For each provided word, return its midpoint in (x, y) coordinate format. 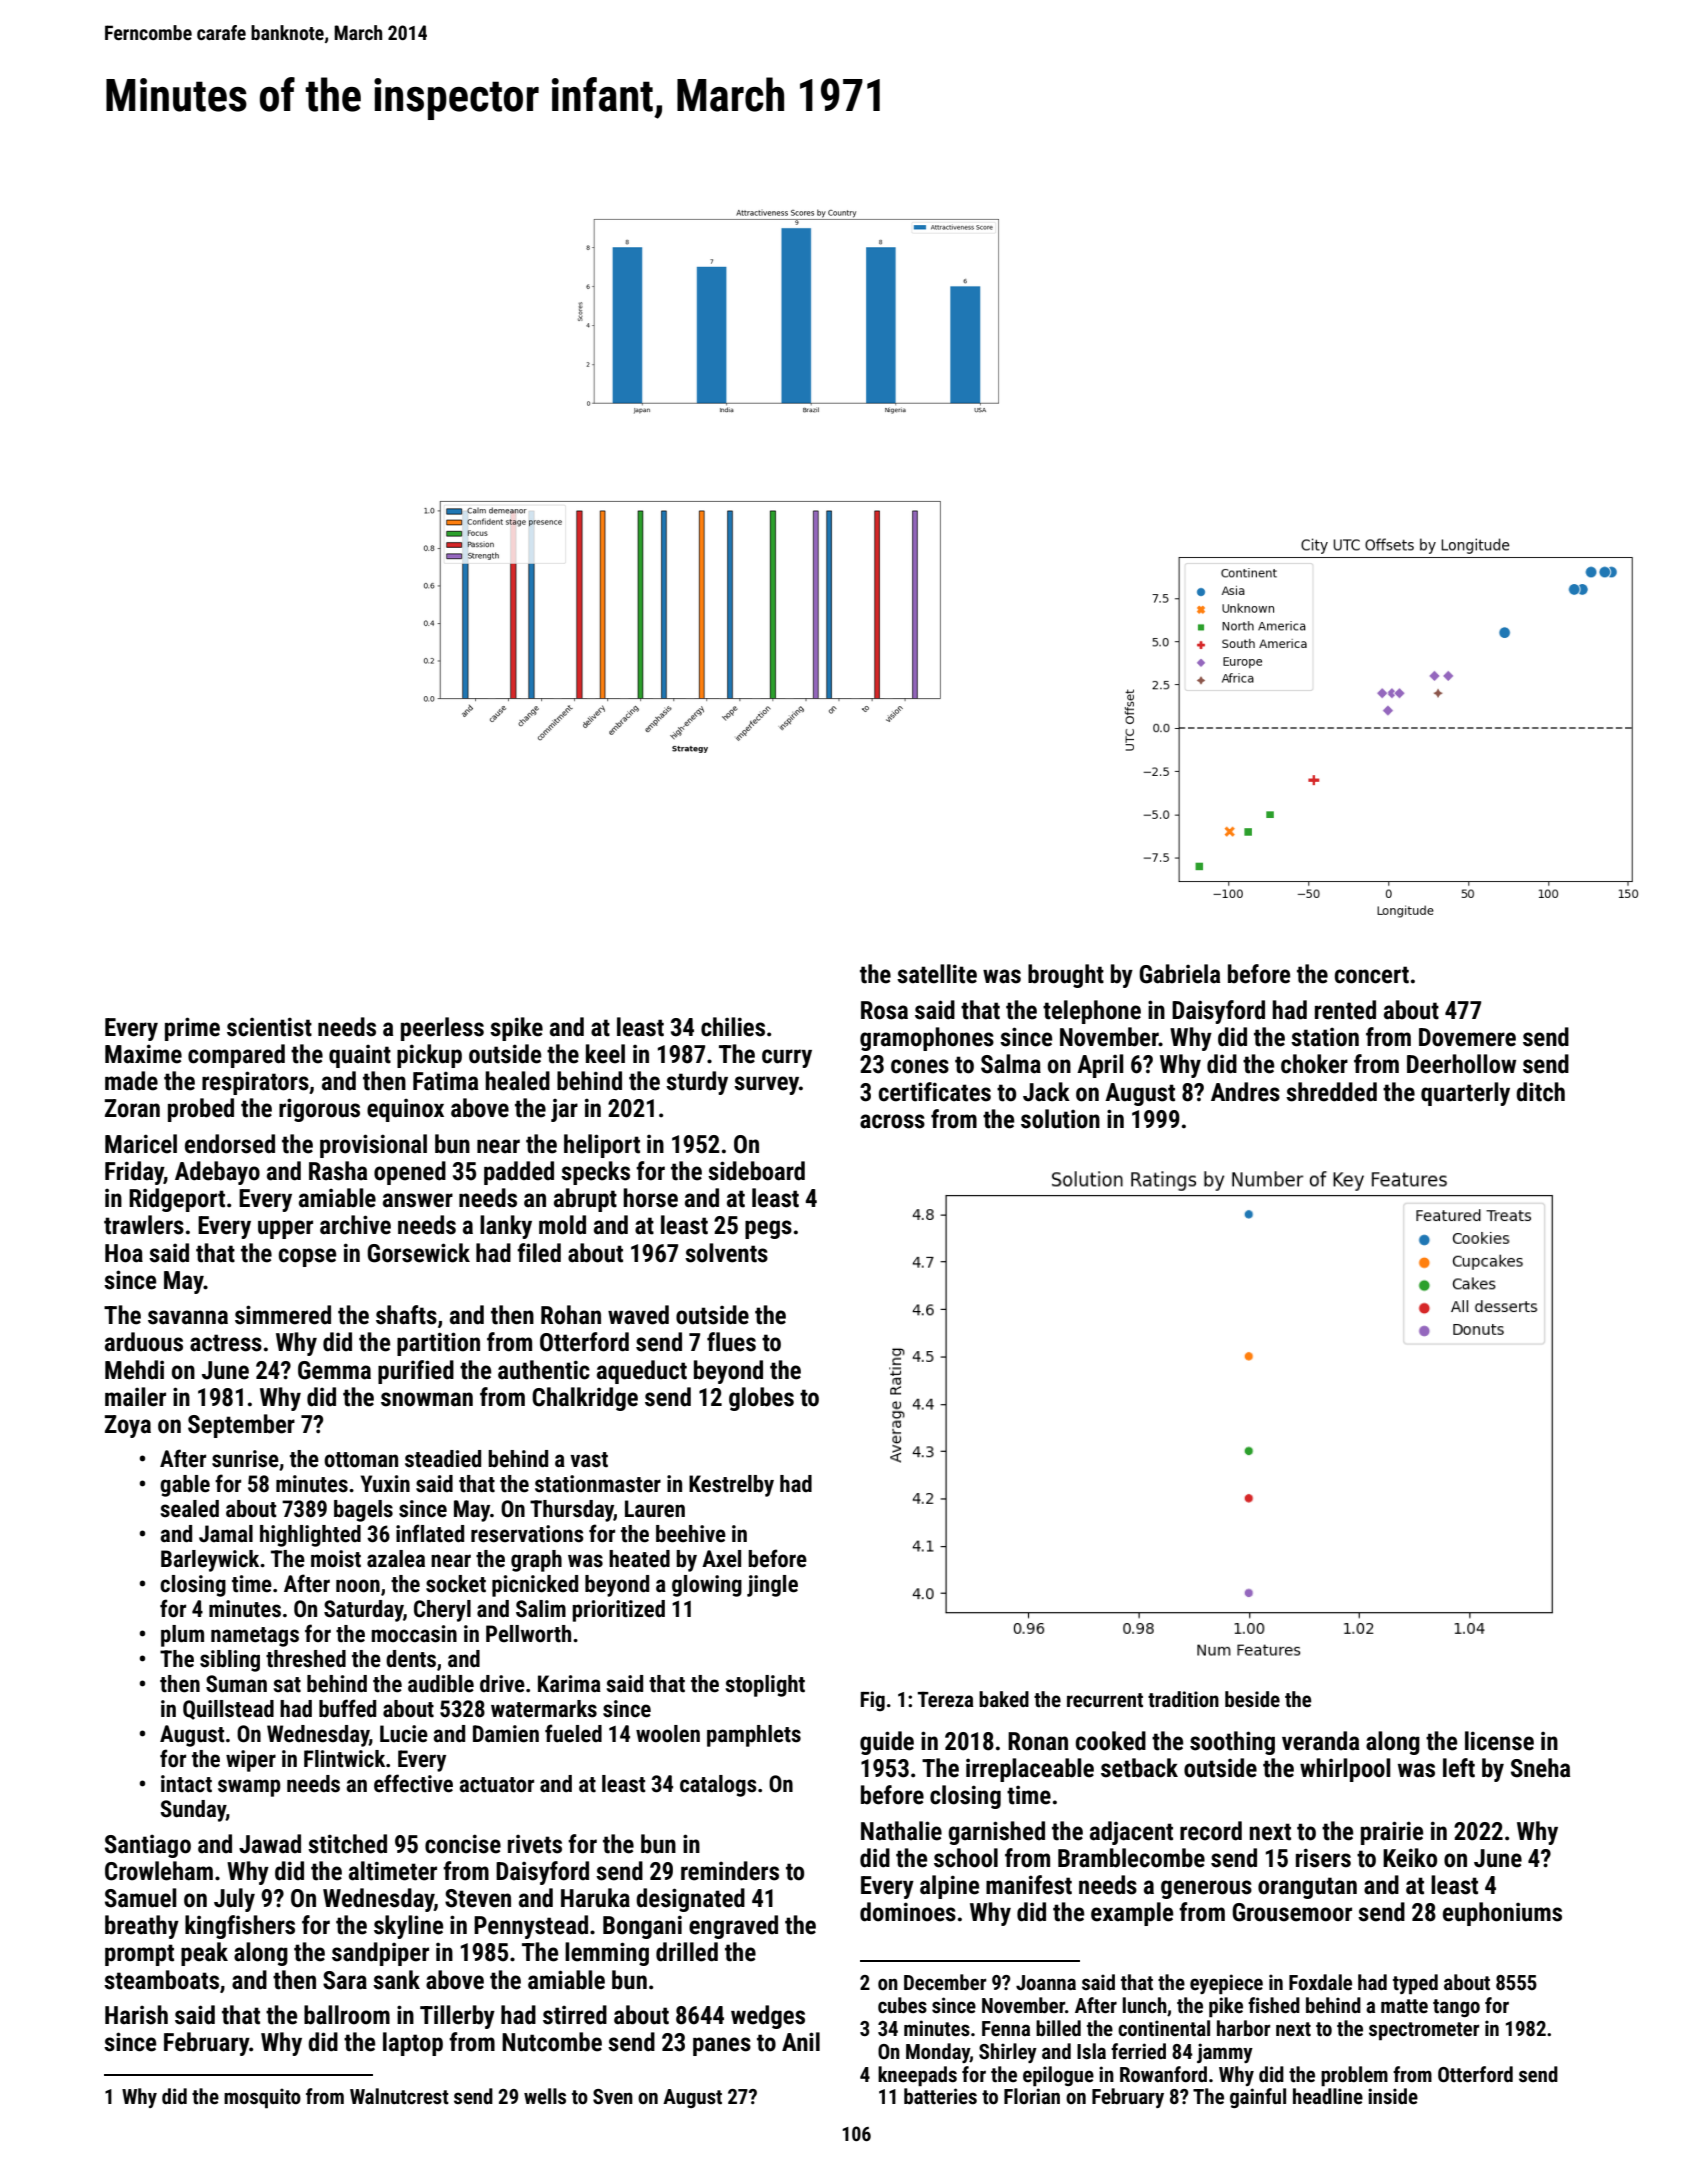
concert (1372, 975)
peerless (442, 1029)
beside (1252, 1699)
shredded (1331, 1092)
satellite (937, 974)
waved (638, 1315)
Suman (236, 1684)
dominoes (908, 1912)
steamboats (161, 1980)
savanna (188, 1317)
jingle (772, 1586)
